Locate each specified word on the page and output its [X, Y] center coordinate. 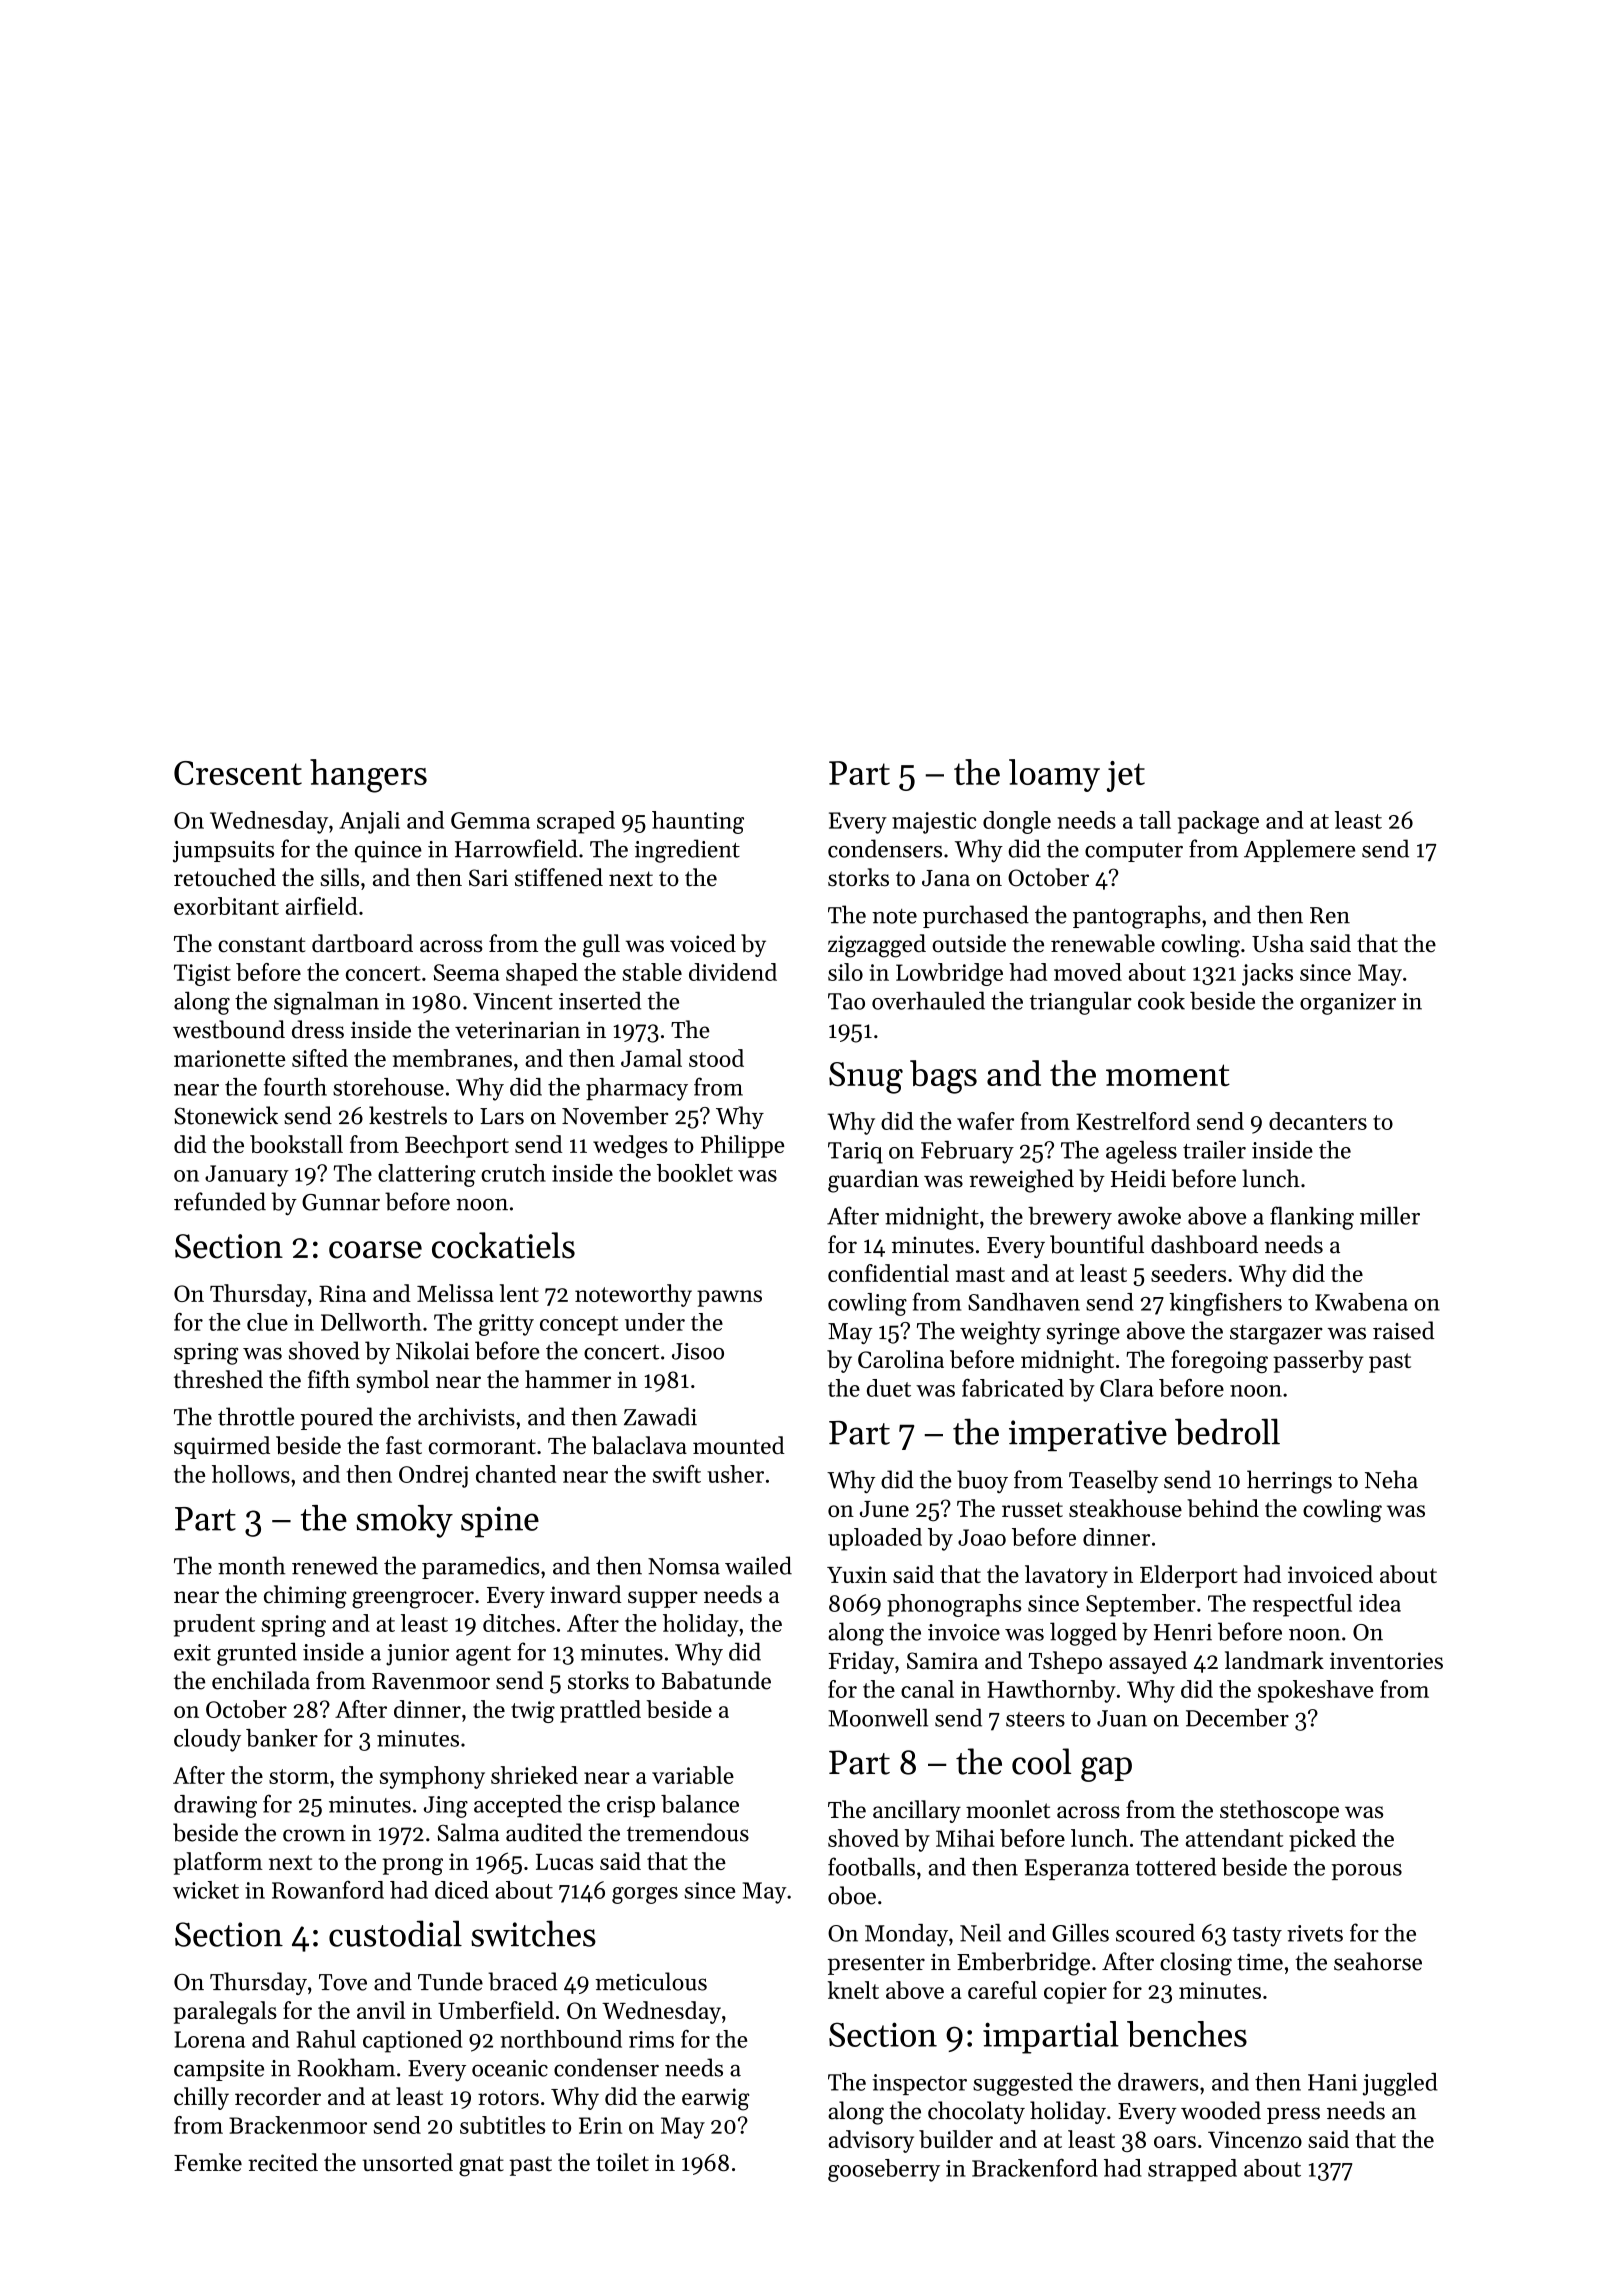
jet [1126, 776]
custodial [395, 1933]
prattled [600, 1711]
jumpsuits [223, 852]
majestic [934, 823]
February [967, 1152]
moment [1168, 1075]
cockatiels [503, 1245]
